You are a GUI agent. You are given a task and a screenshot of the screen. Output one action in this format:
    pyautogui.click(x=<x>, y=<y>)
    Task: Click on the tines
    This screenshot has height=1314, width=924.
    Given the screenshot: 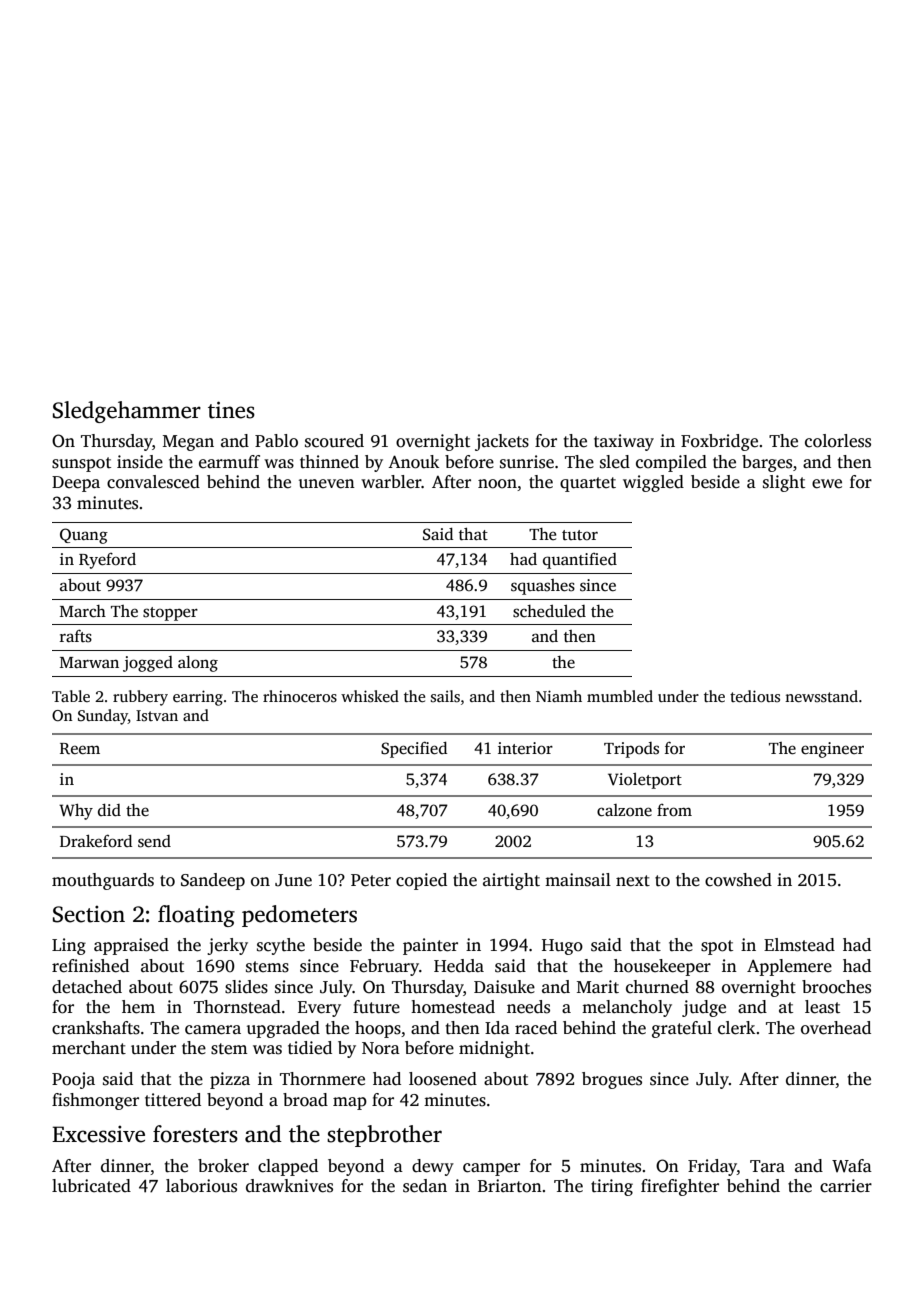 What is the action you would take?
    pyautogui.click(x=231, y=410)
